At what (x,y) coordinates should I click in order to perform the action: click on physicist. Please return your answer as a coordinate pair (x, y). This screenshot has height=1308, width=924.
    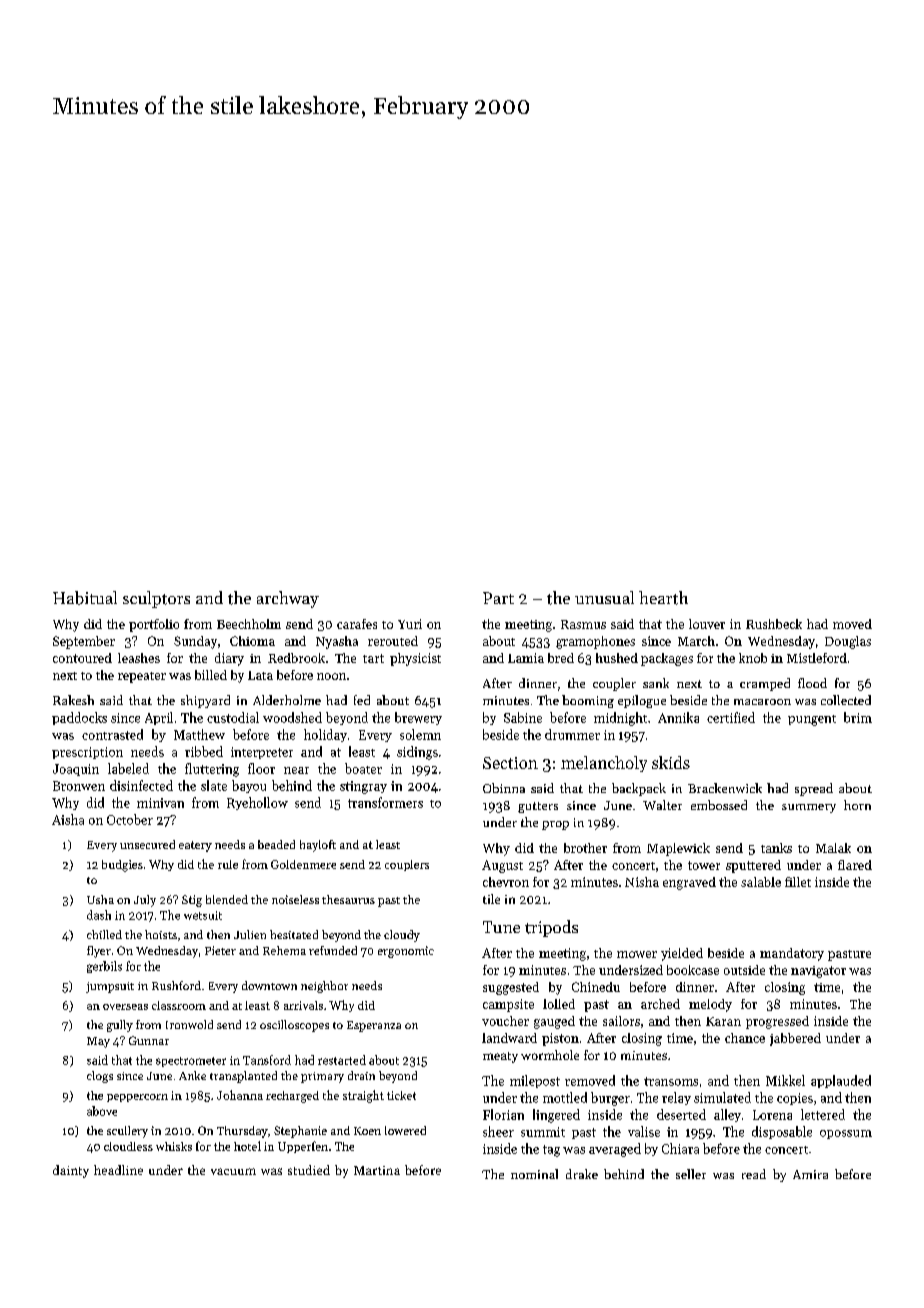
    Looking at the image, I should click on (415, 659).
